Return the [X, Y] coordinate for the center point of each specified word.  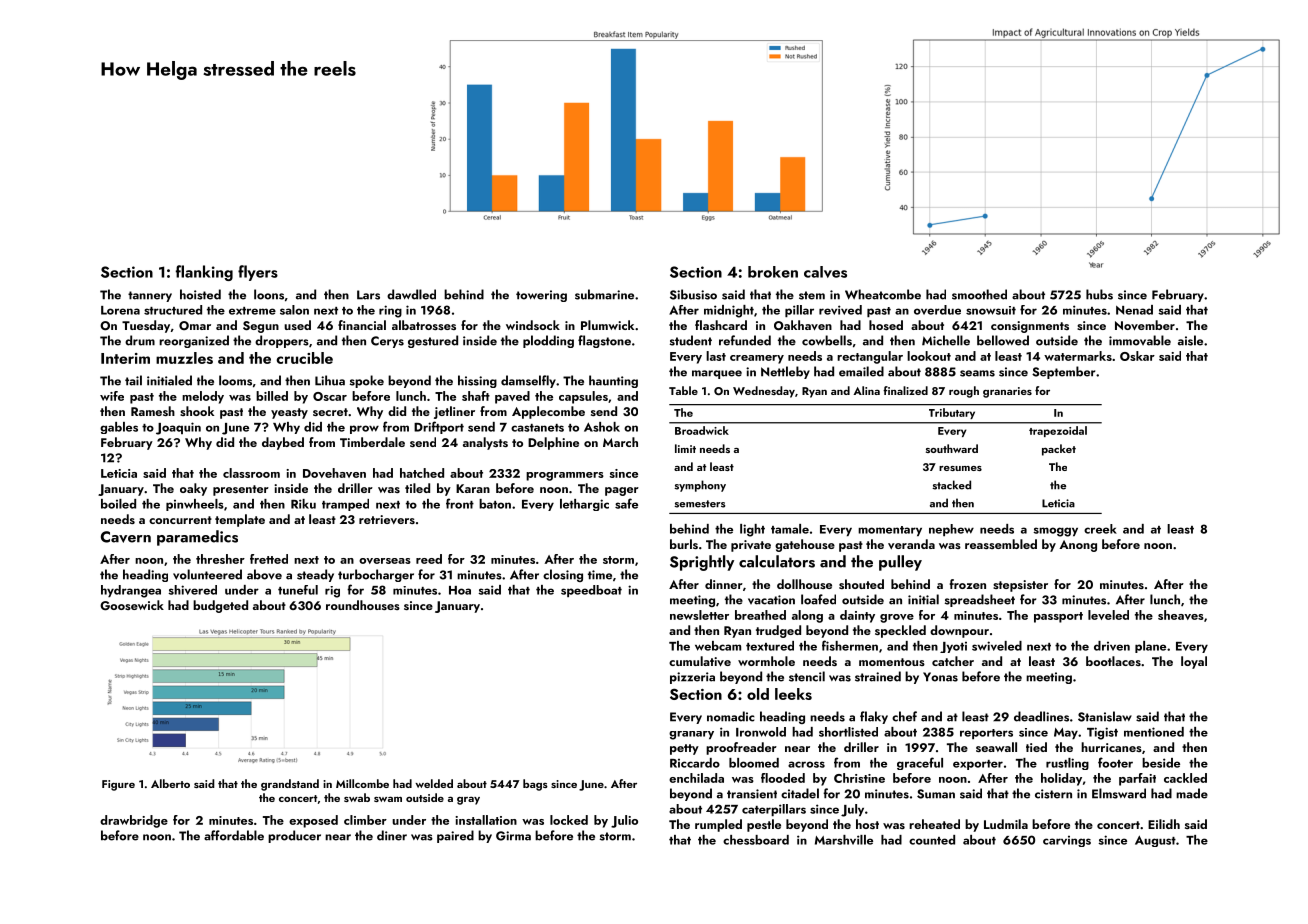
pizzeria [692, 678]
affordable [234, 835]
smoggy [1055, 532]
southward [952, 448]
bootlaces [1113, 661]
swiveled [997, 646]
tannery [150, 296]
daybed [283, 443]
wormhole [766, 661]
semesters [699, 504]
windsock [533, 325]
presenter [241, 490]
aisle [1190, 340]
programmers [565, 476]
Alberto [170, 783]
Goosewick [132, 605]
